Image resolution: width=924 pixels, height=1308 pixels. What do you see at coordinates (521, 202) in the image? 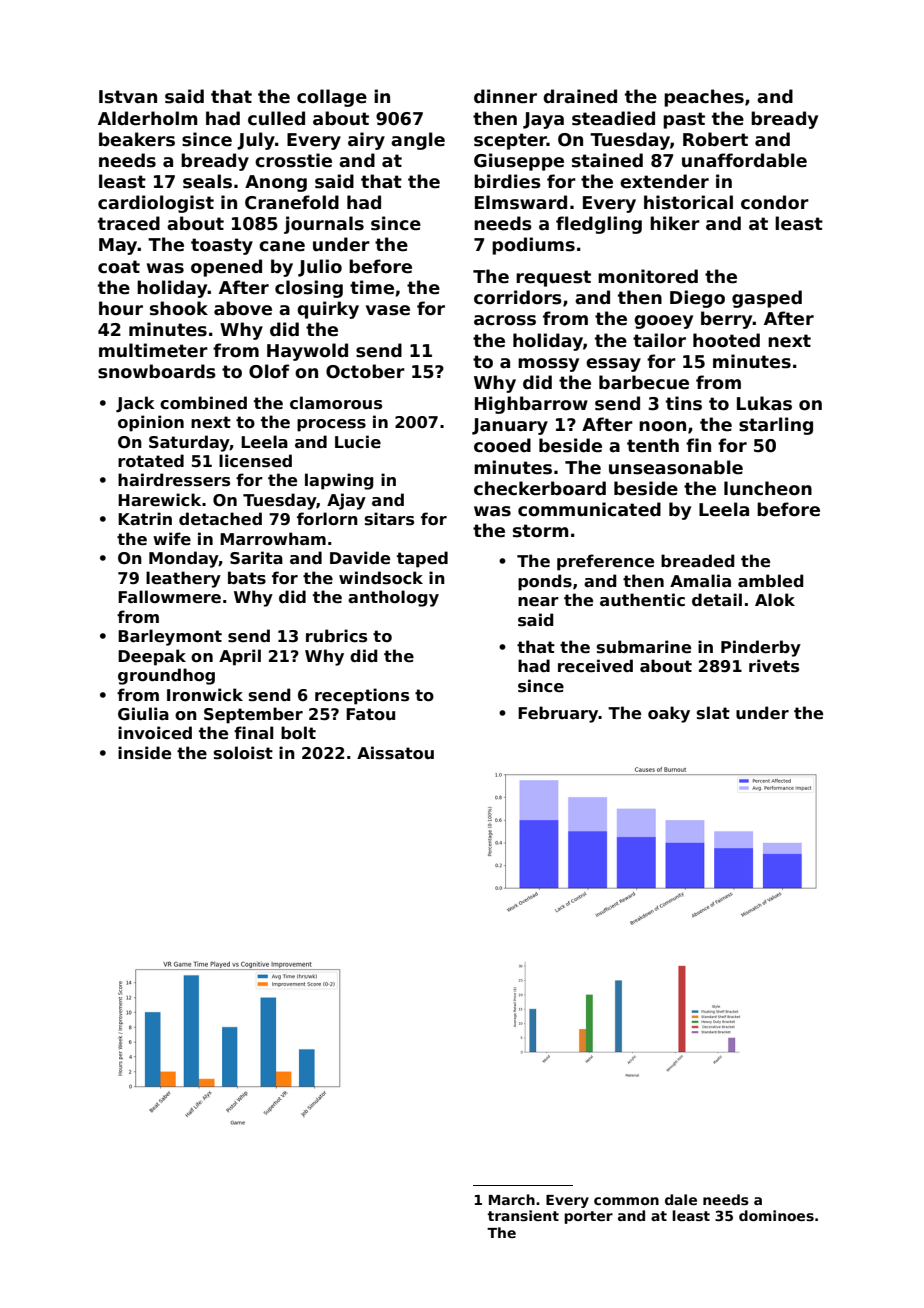
I see `Elmsward` at bounding box center [521, 202].
